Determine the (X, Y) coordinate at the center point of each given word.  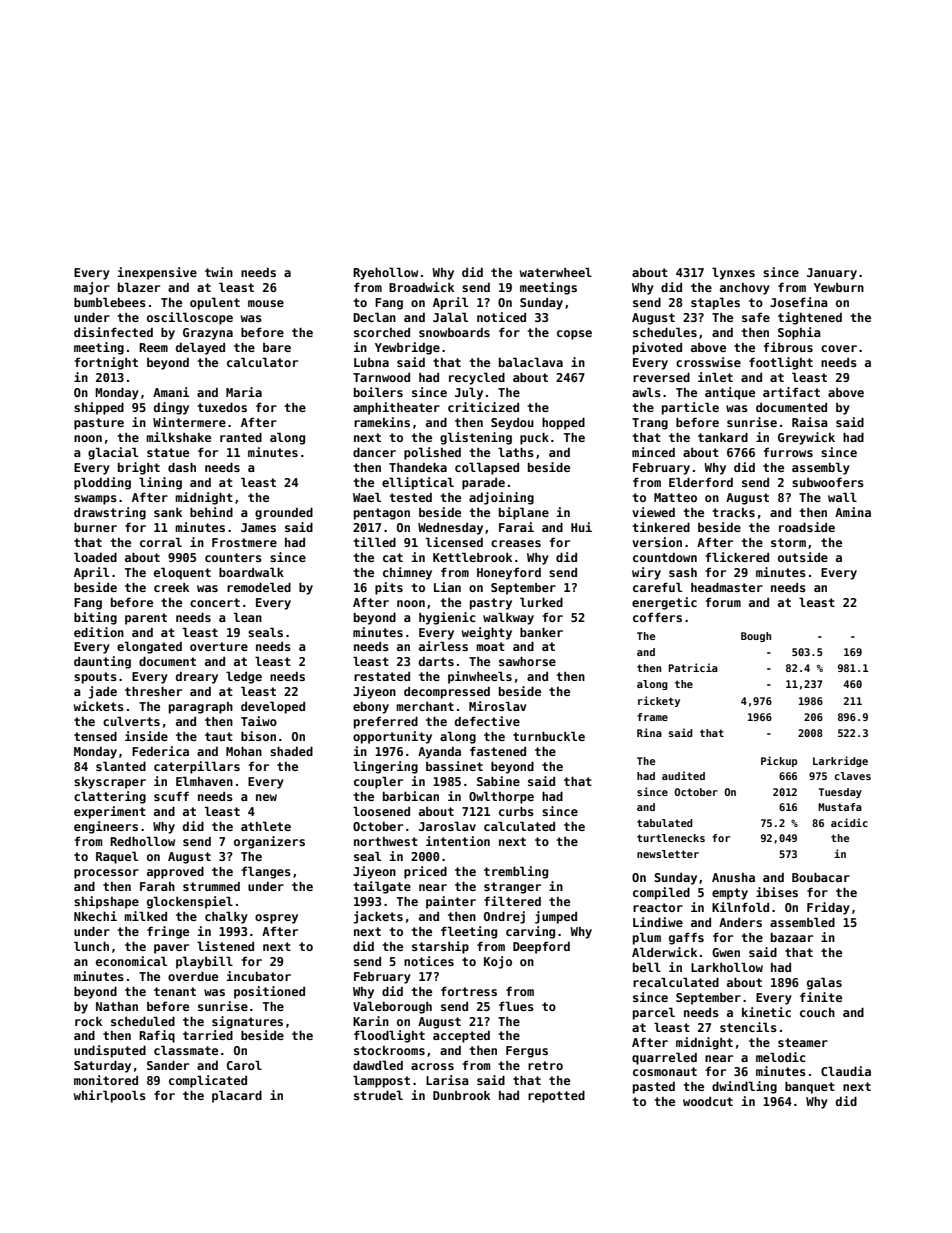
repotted (556, 1096)
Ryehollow (385, 273)
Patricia (693, 667)
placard (237, 1096)
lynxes (733, 273)
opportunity (392, 737)
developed (273, 707)
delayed (200, 348)
